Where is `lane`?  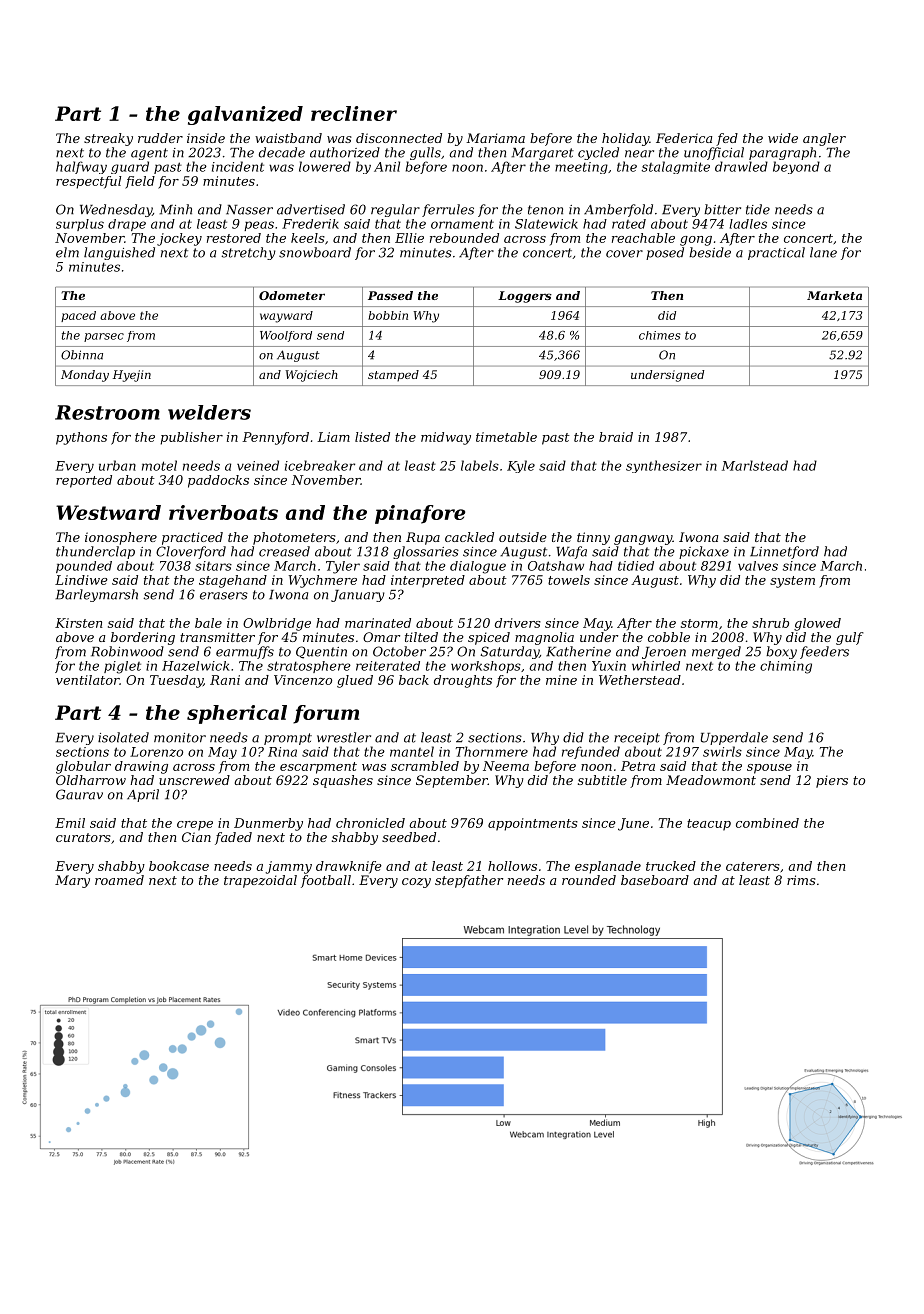
lane is located at coordinates (823, 252).
